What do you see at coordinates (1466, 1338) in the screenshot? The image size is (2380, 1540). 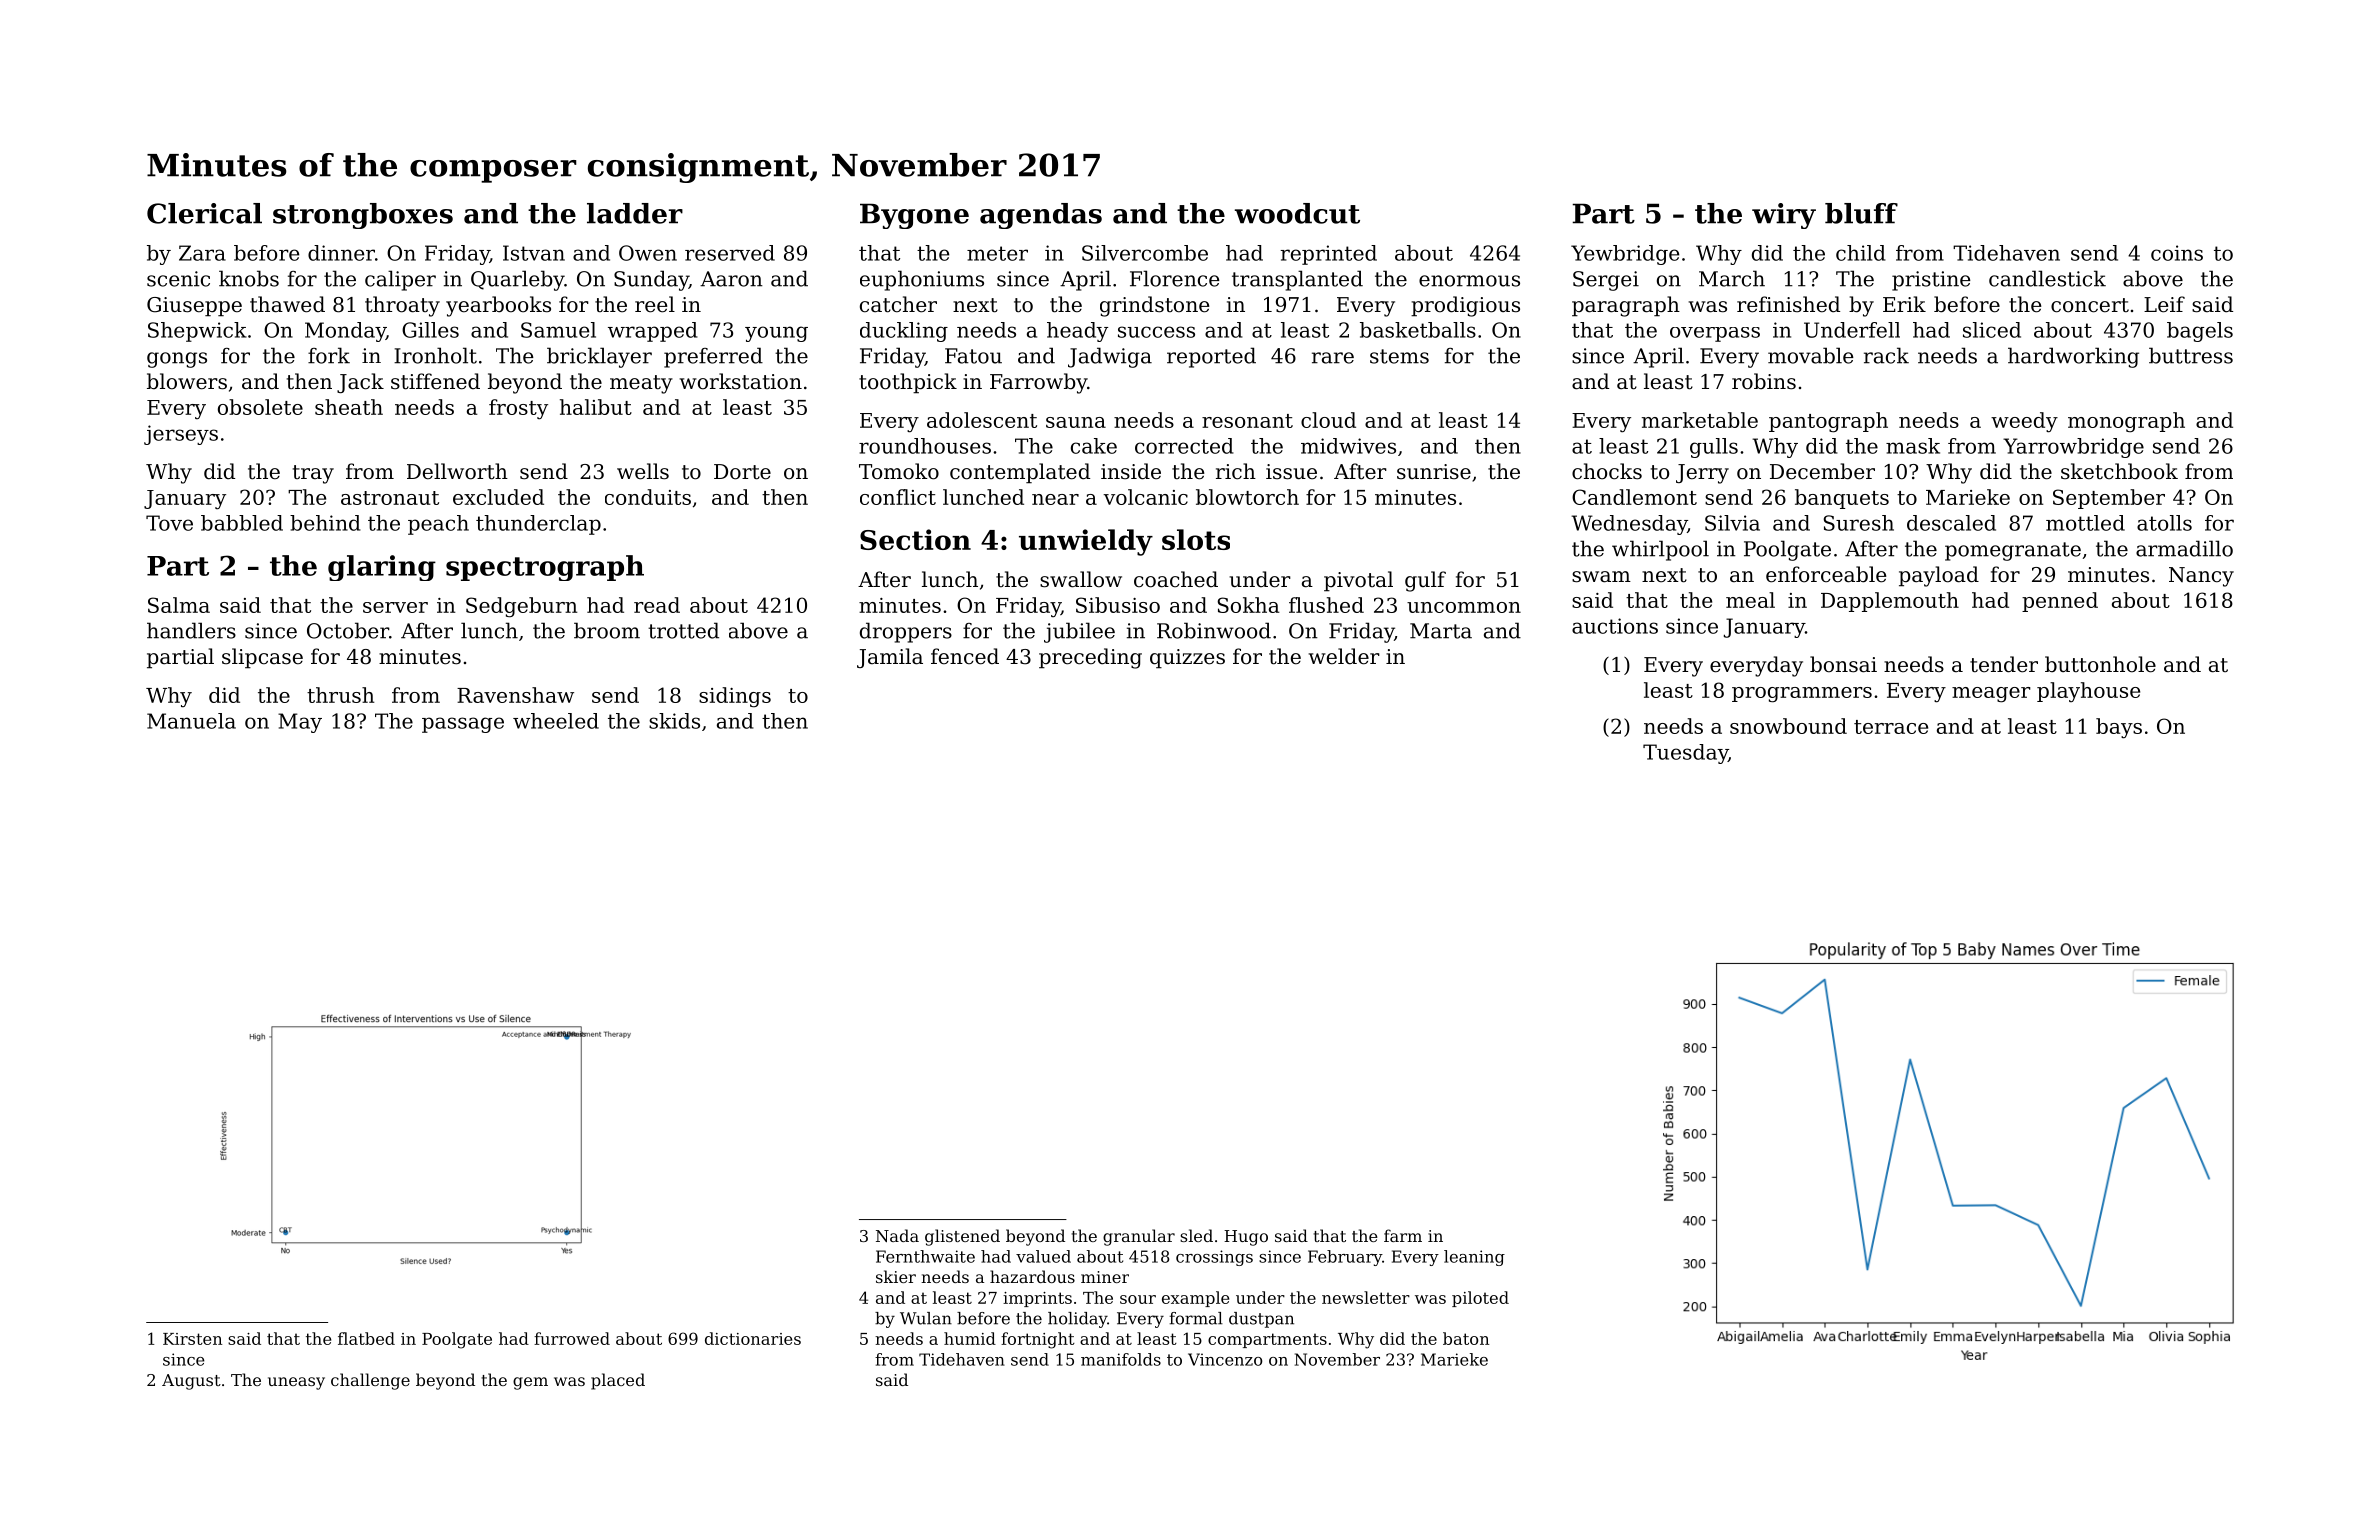 I see `baton` at bounding box center [1466, 1338].
